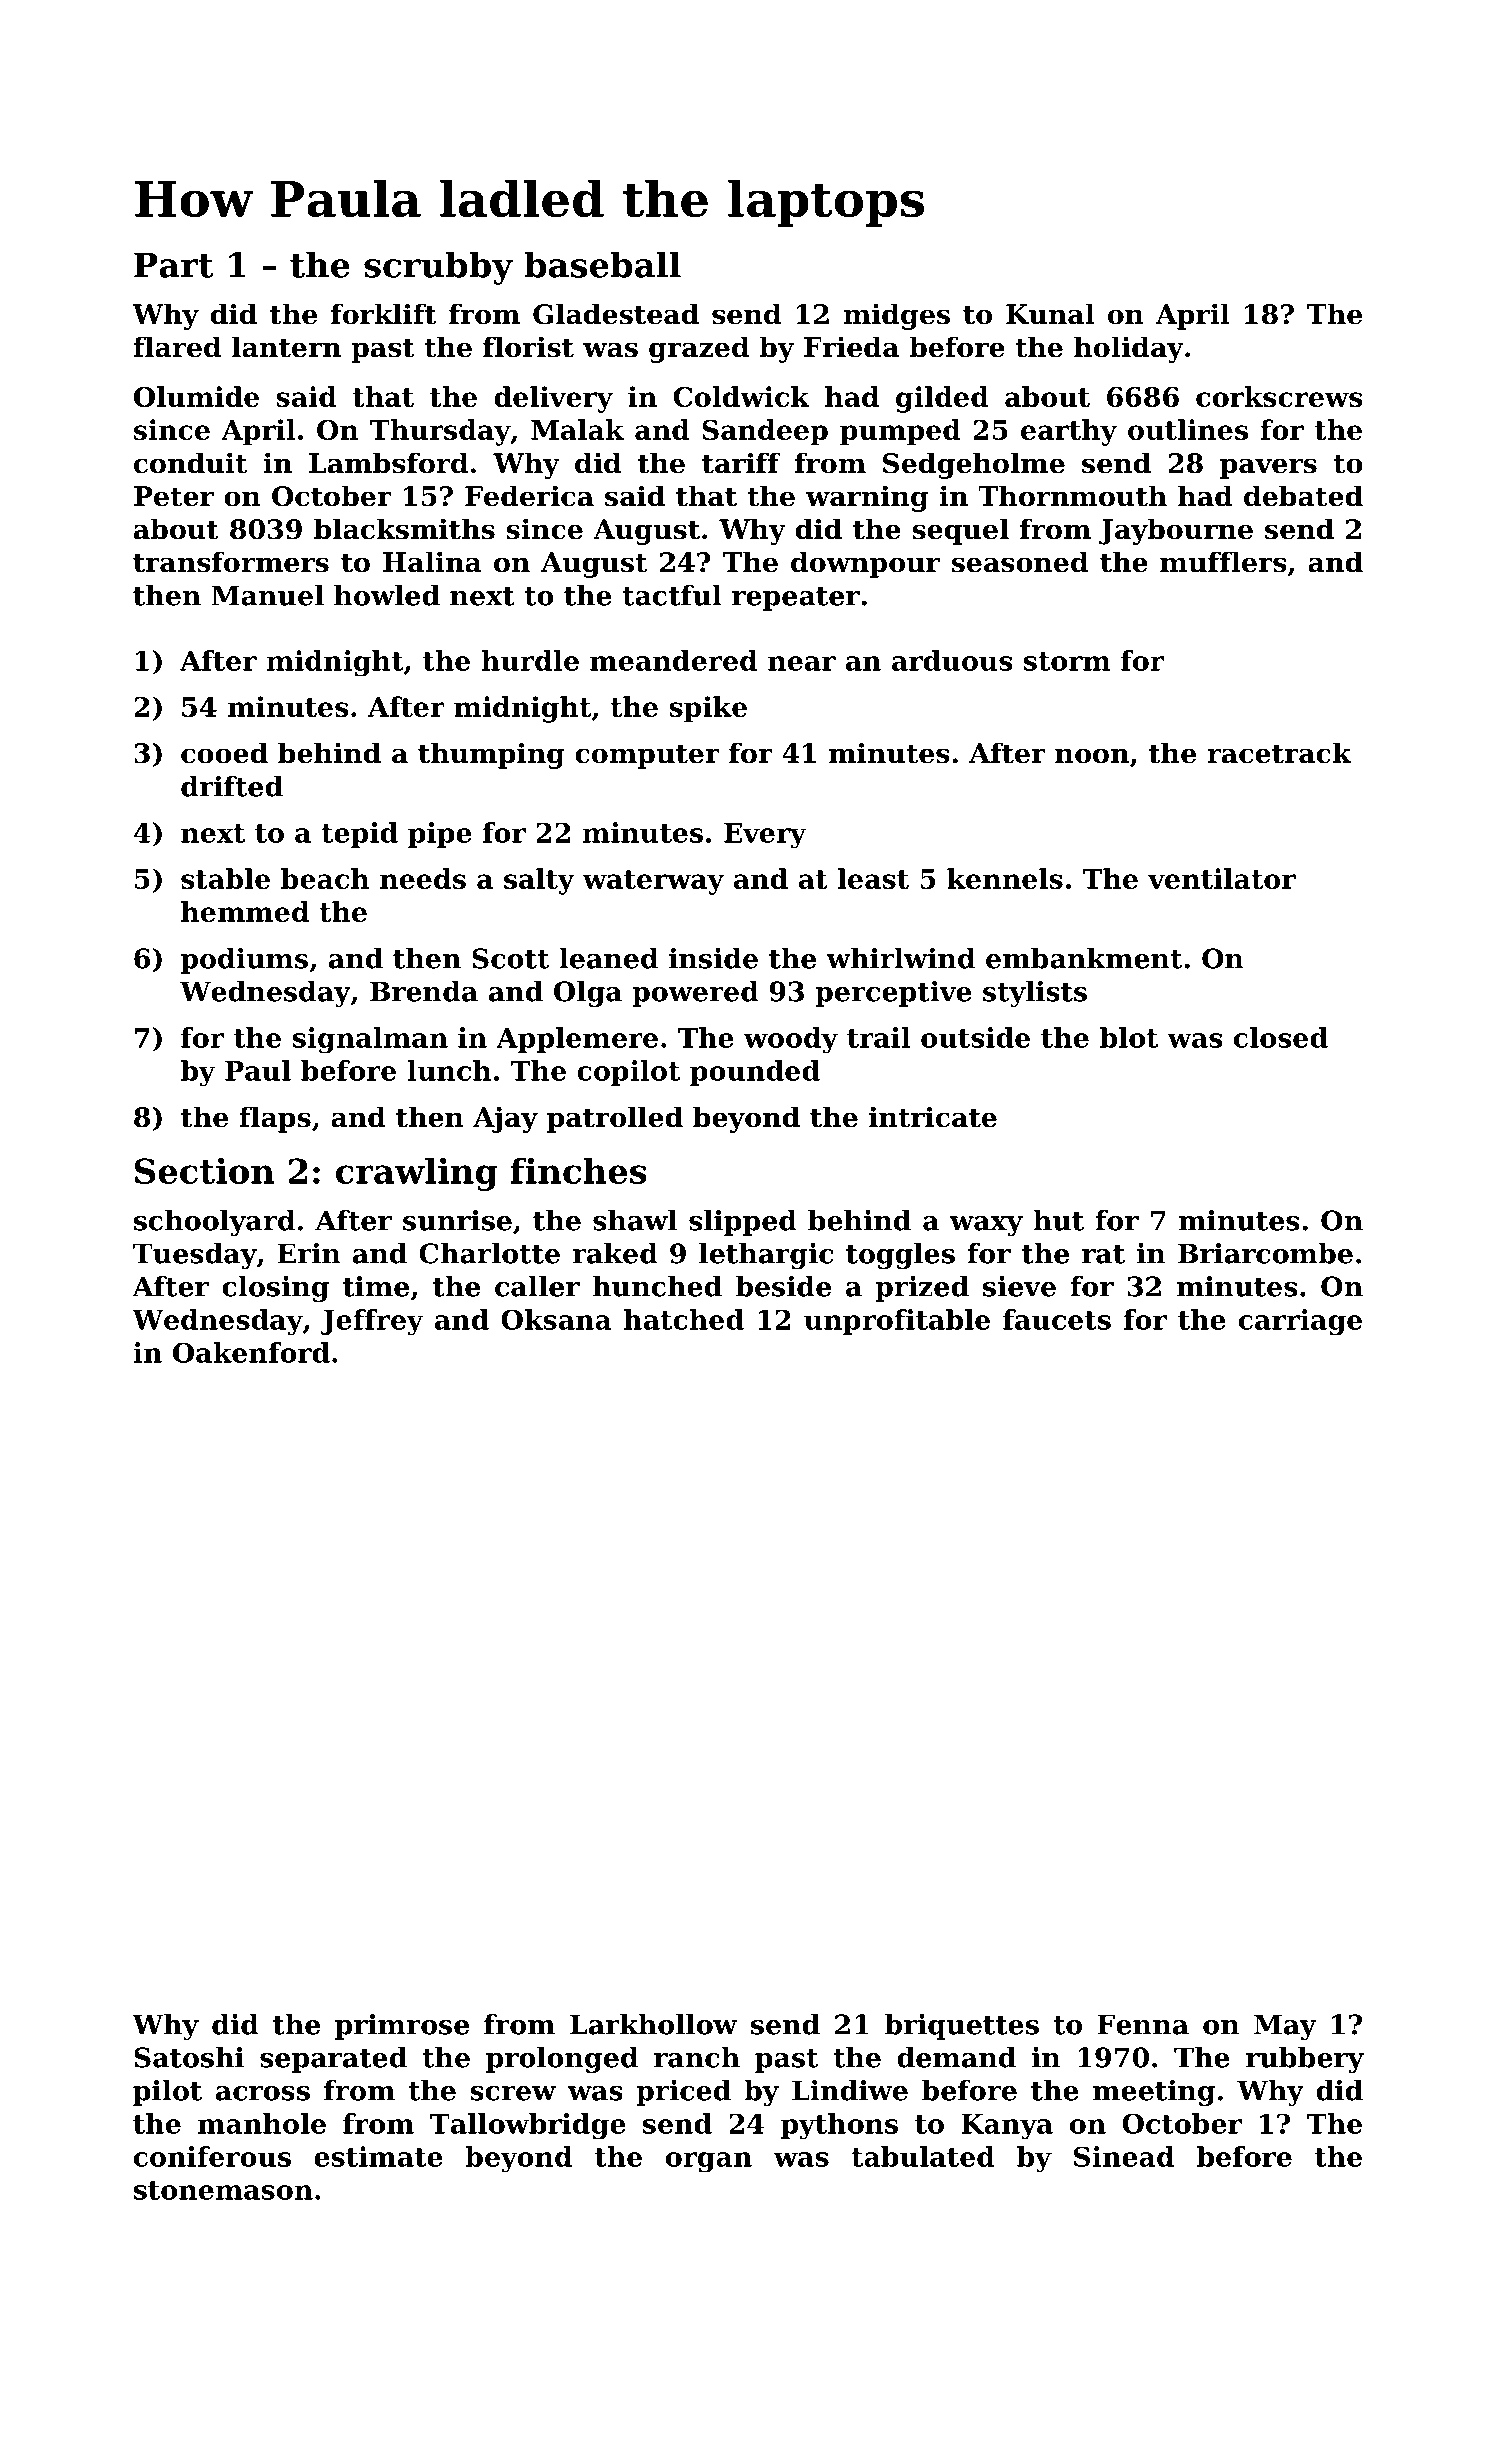 The width and height of the page is (1496, 2464). Describe the element at coordinates (372, 1322) in the page. I see `Jeffrey` at that location.
